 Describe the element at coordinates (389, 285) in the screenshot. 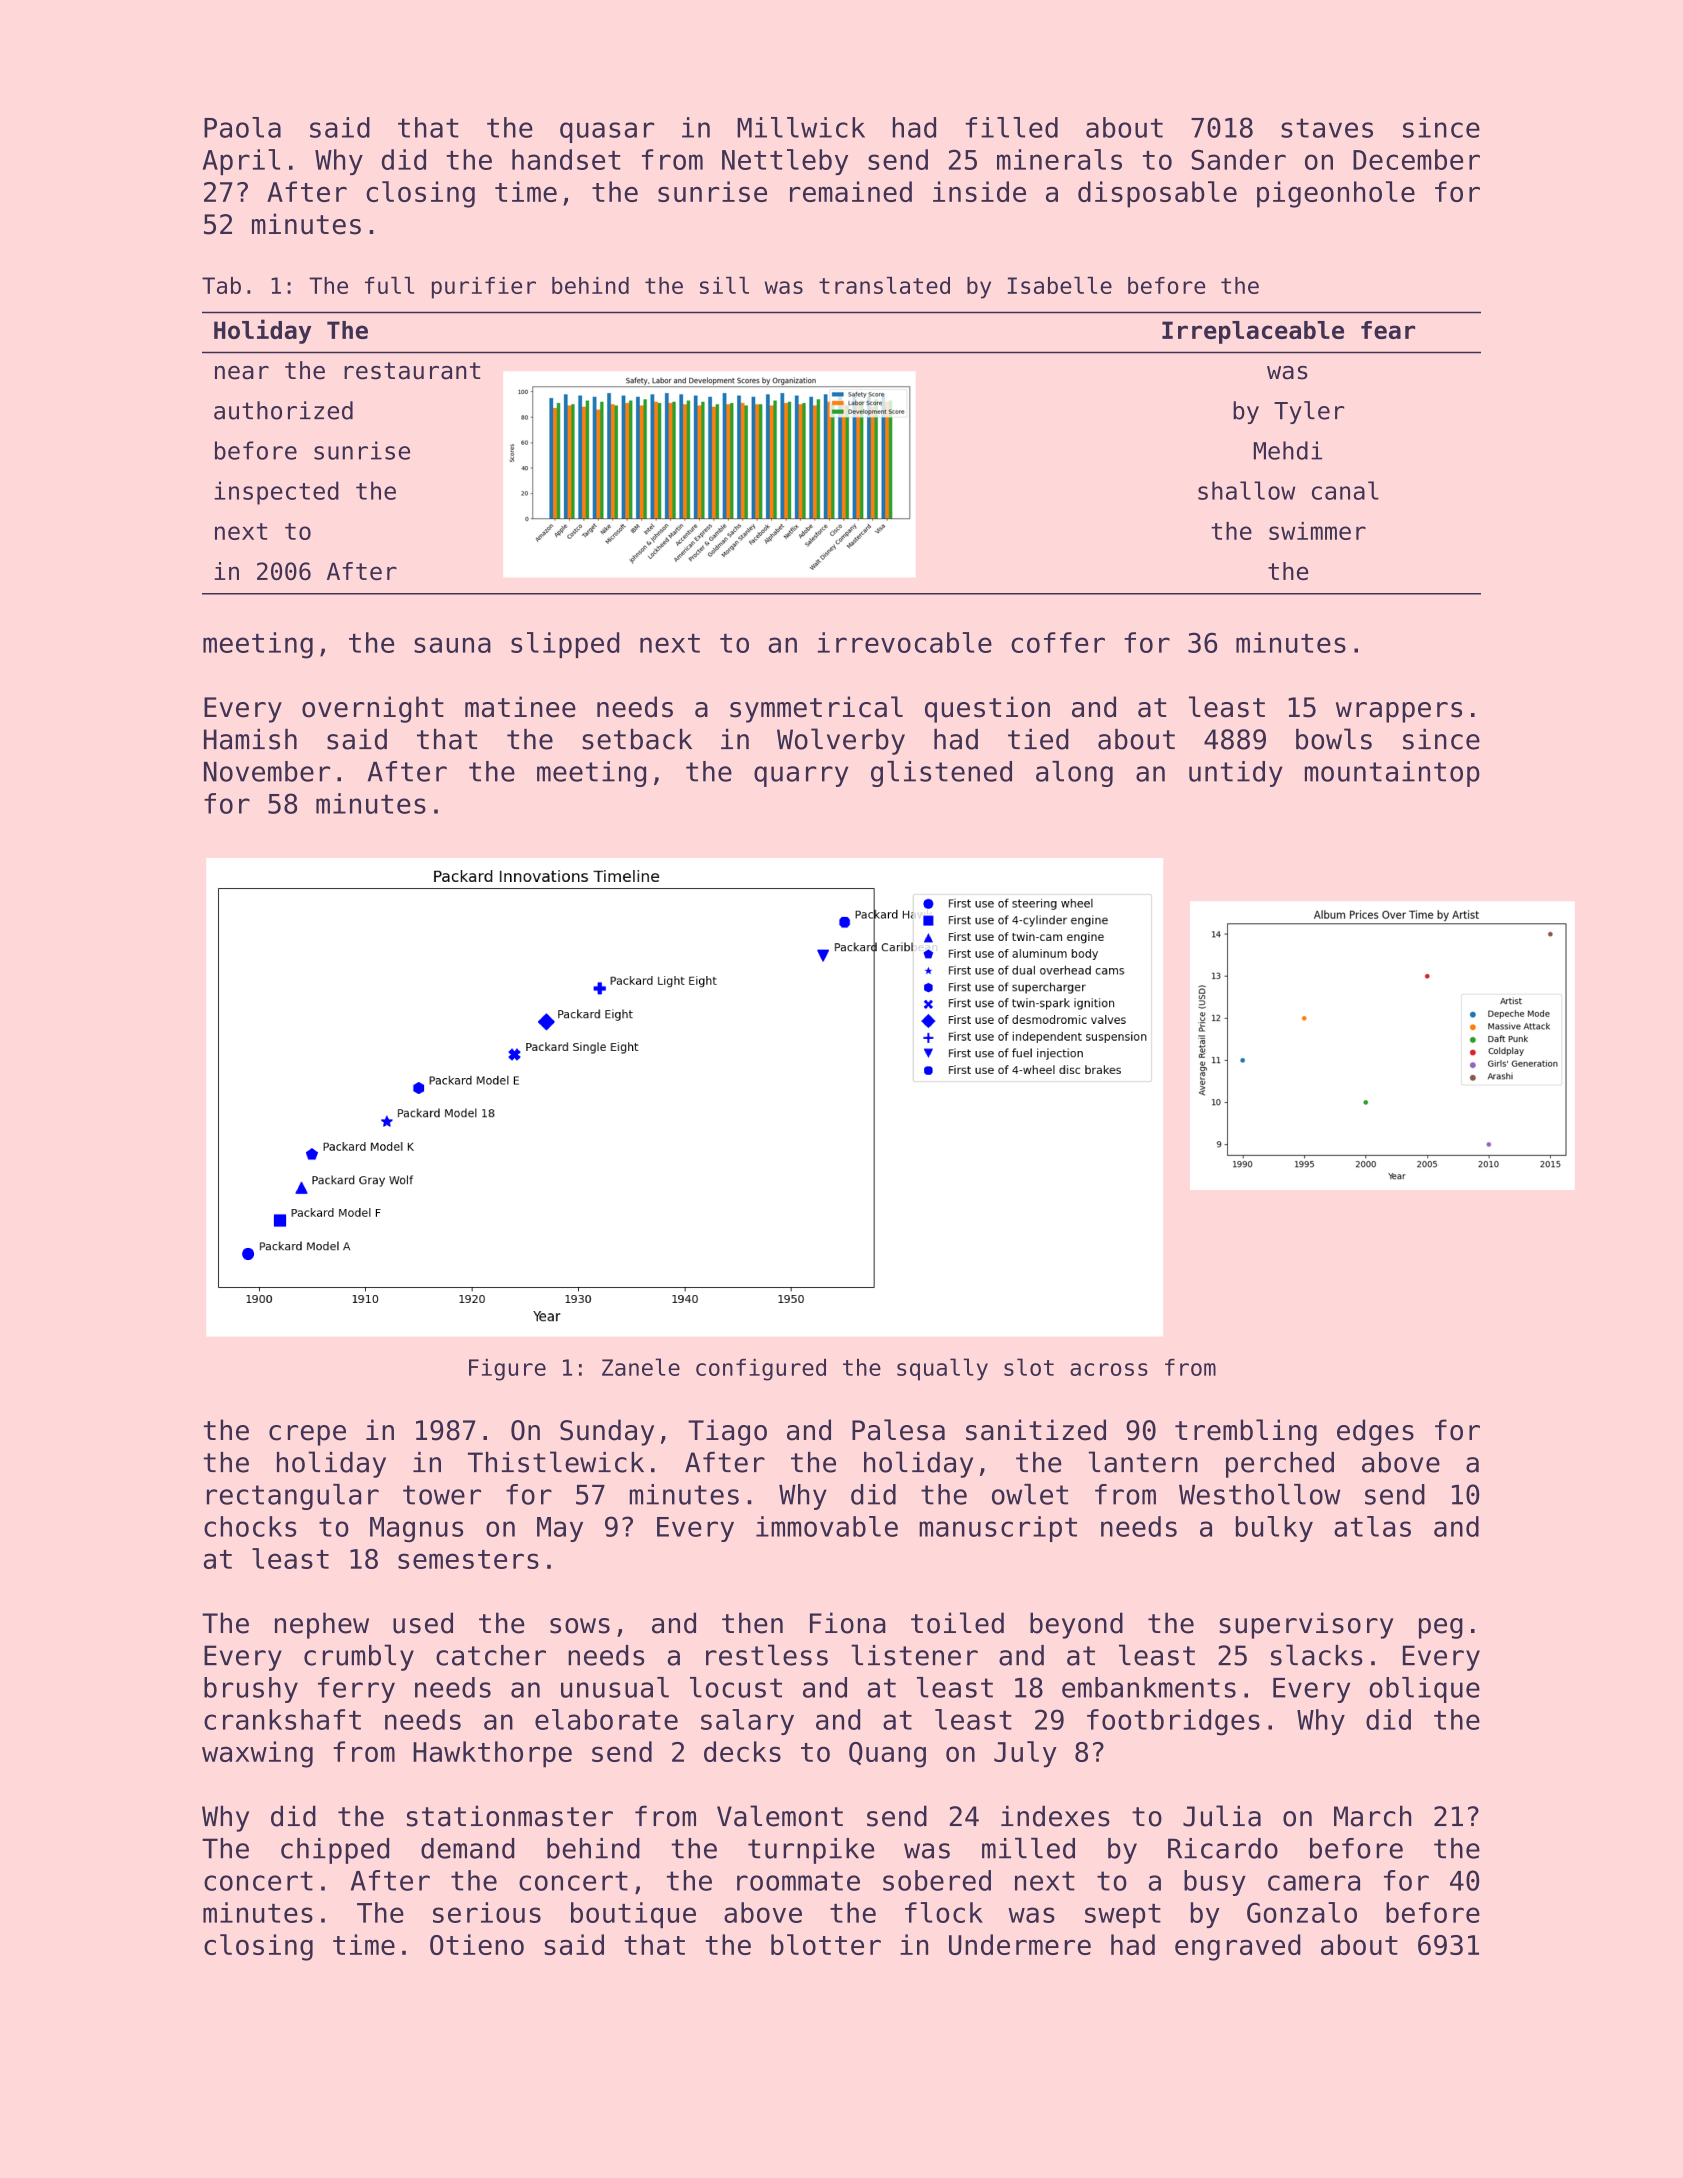

I see `full` at that location.
